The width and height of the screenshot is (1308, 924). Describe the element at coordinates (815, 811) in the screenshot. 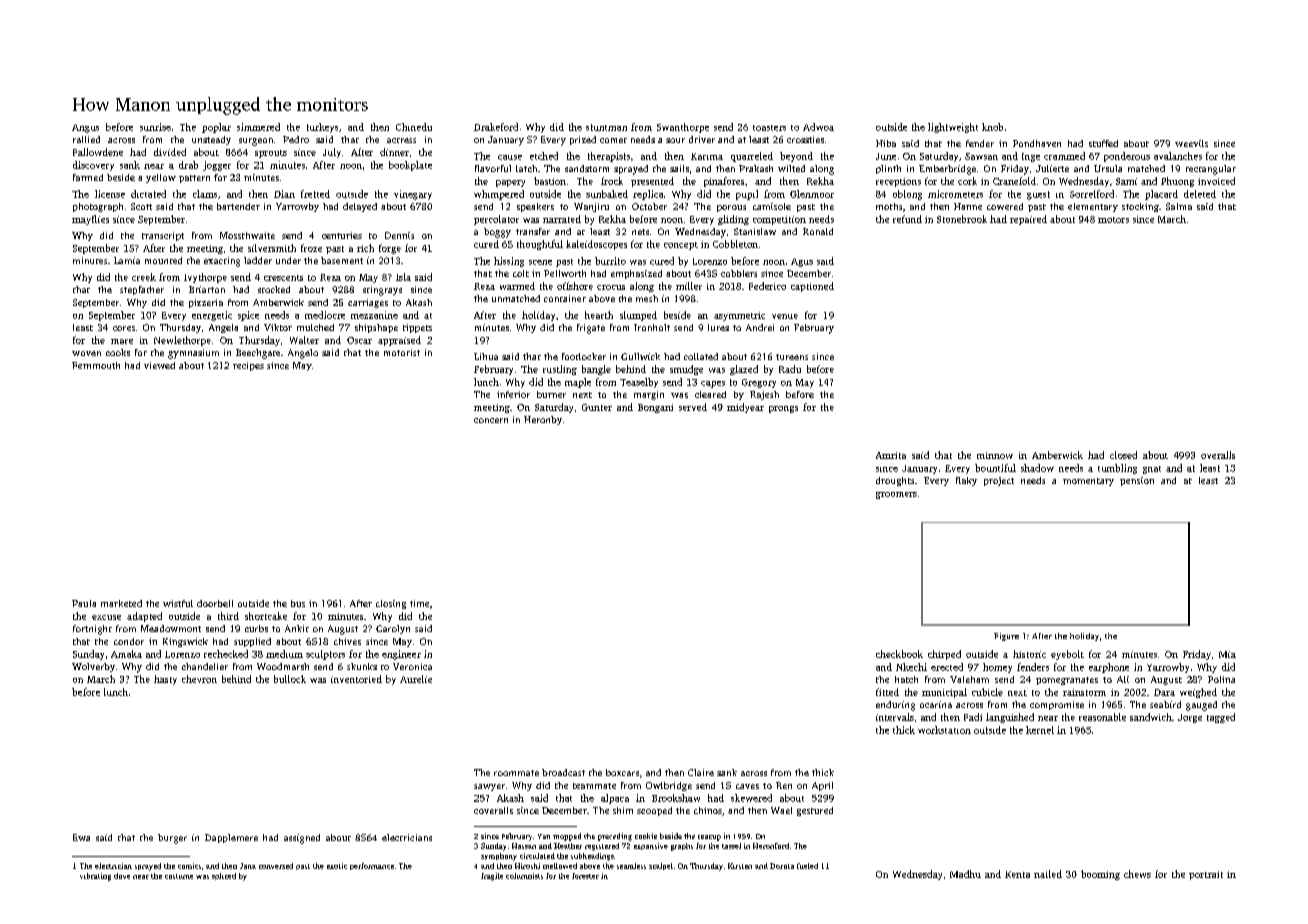

I see `gestured` at that location.
